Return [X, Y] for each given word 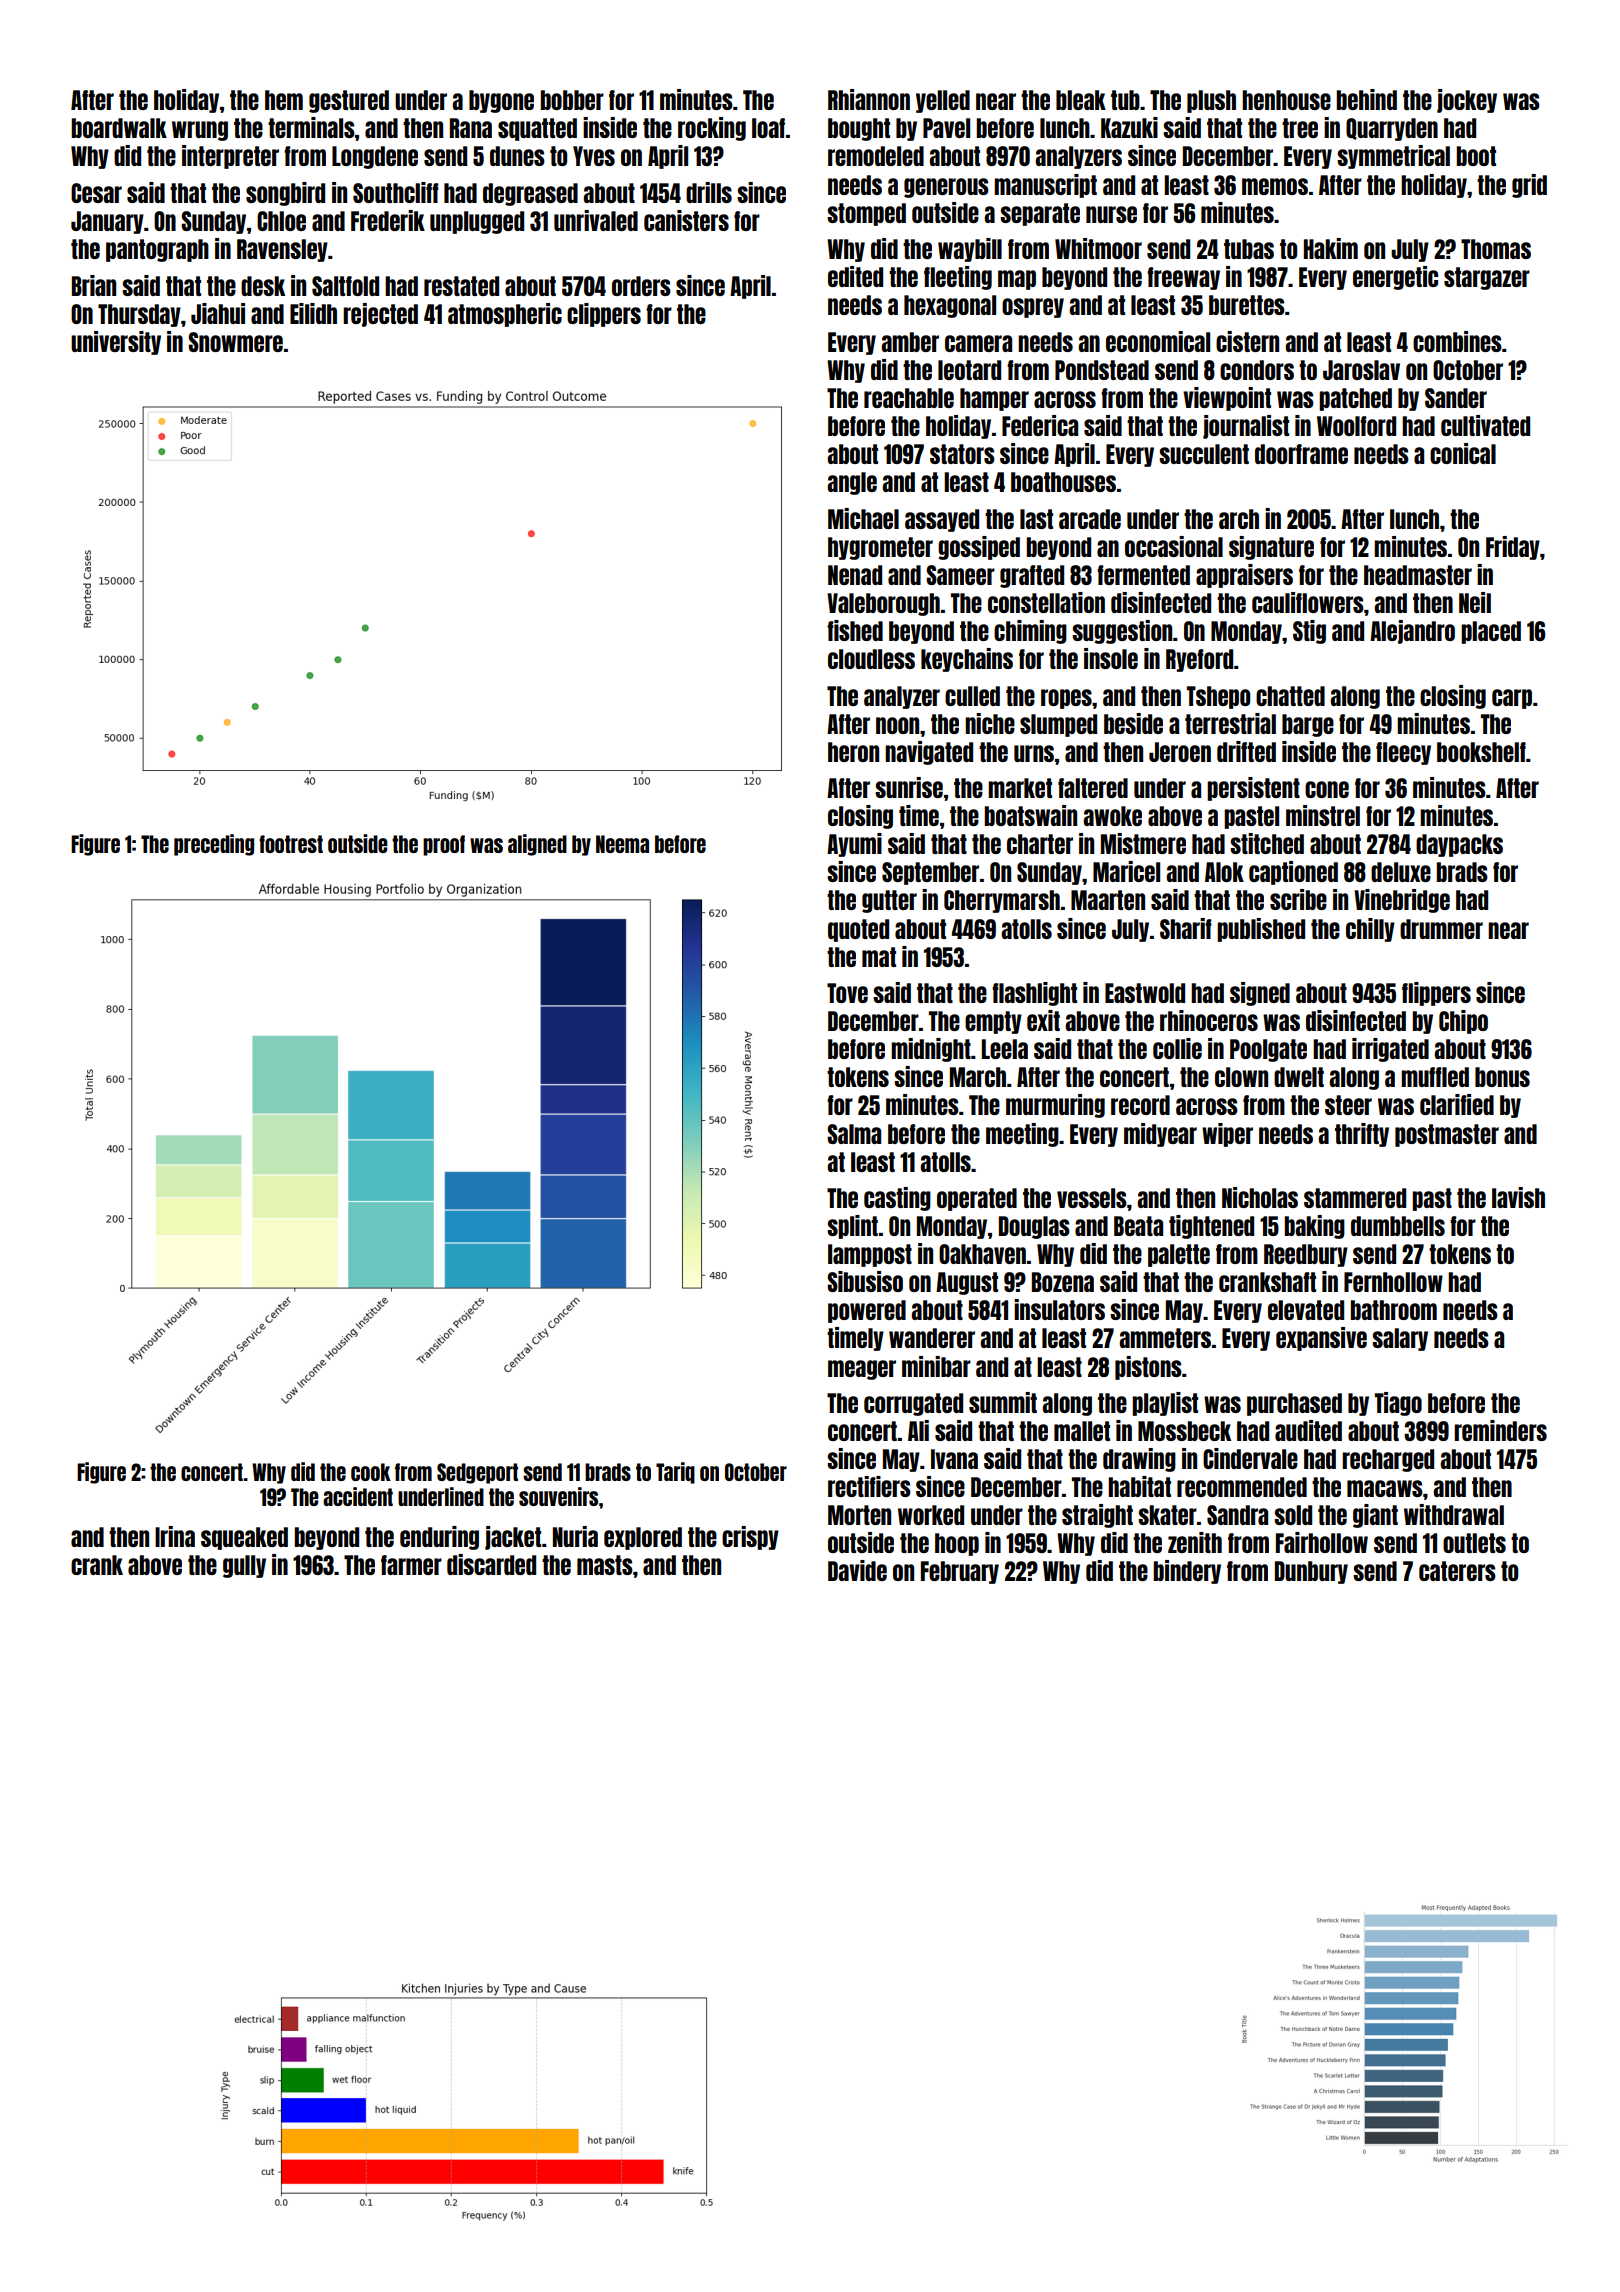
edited [855, 276]
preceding [214, 845]
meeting [1022, 1135]
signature [1271, 548]
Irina [175, 1536]
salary [1400, 1339]
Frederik [388, 220]
